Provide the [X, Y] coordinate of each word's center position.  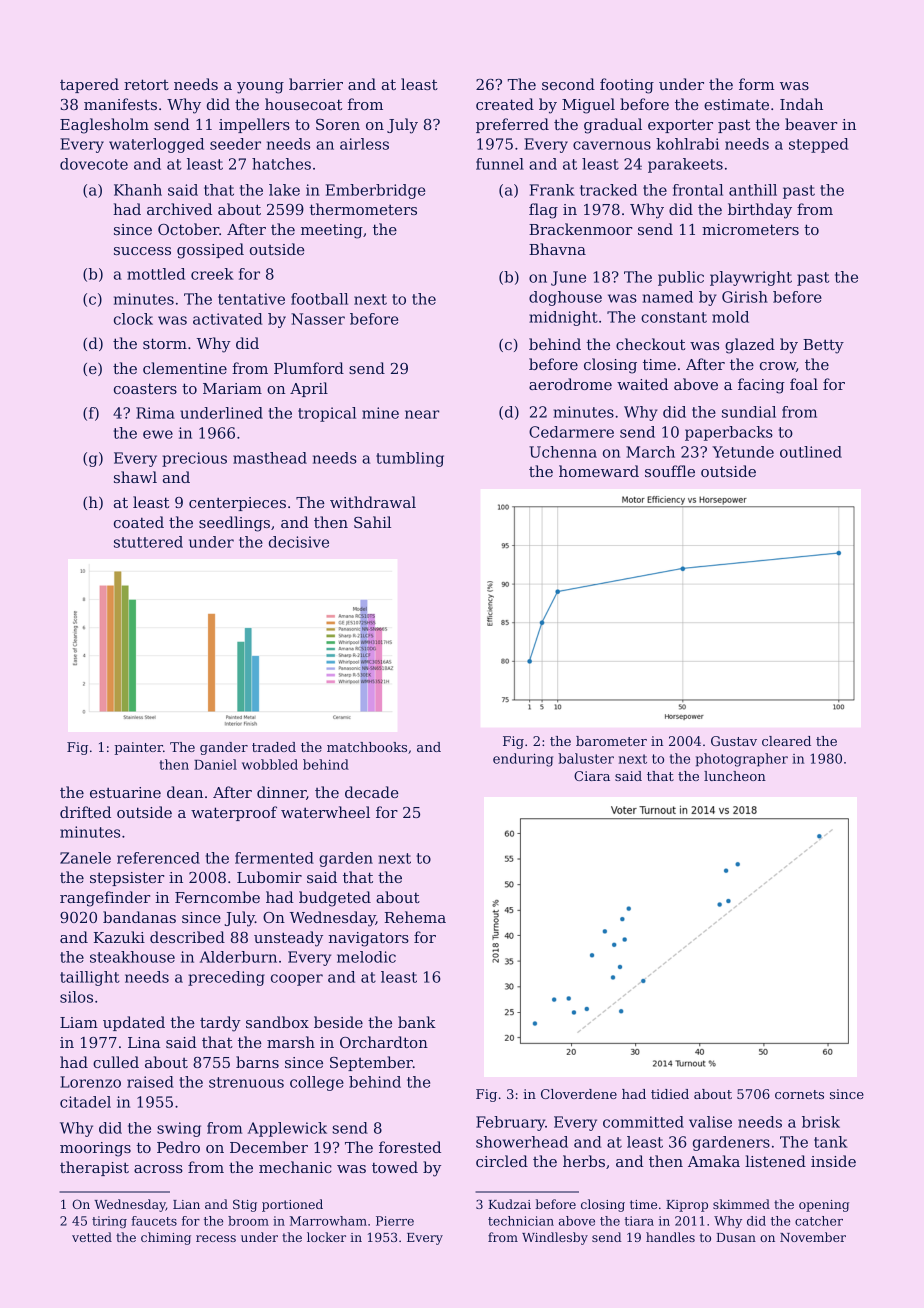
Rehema [415, 917]
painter [138, 748]
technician [521, 1221]
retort [146, 84]
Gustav [734, 741]
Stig [245, 1205]
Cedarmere [571, 432]
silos [76, 997]
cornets [799, 1094]
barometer [611, 741]
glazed [750, 346]
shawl [135, 477]
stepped [818, 145]
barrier [316, 84]
